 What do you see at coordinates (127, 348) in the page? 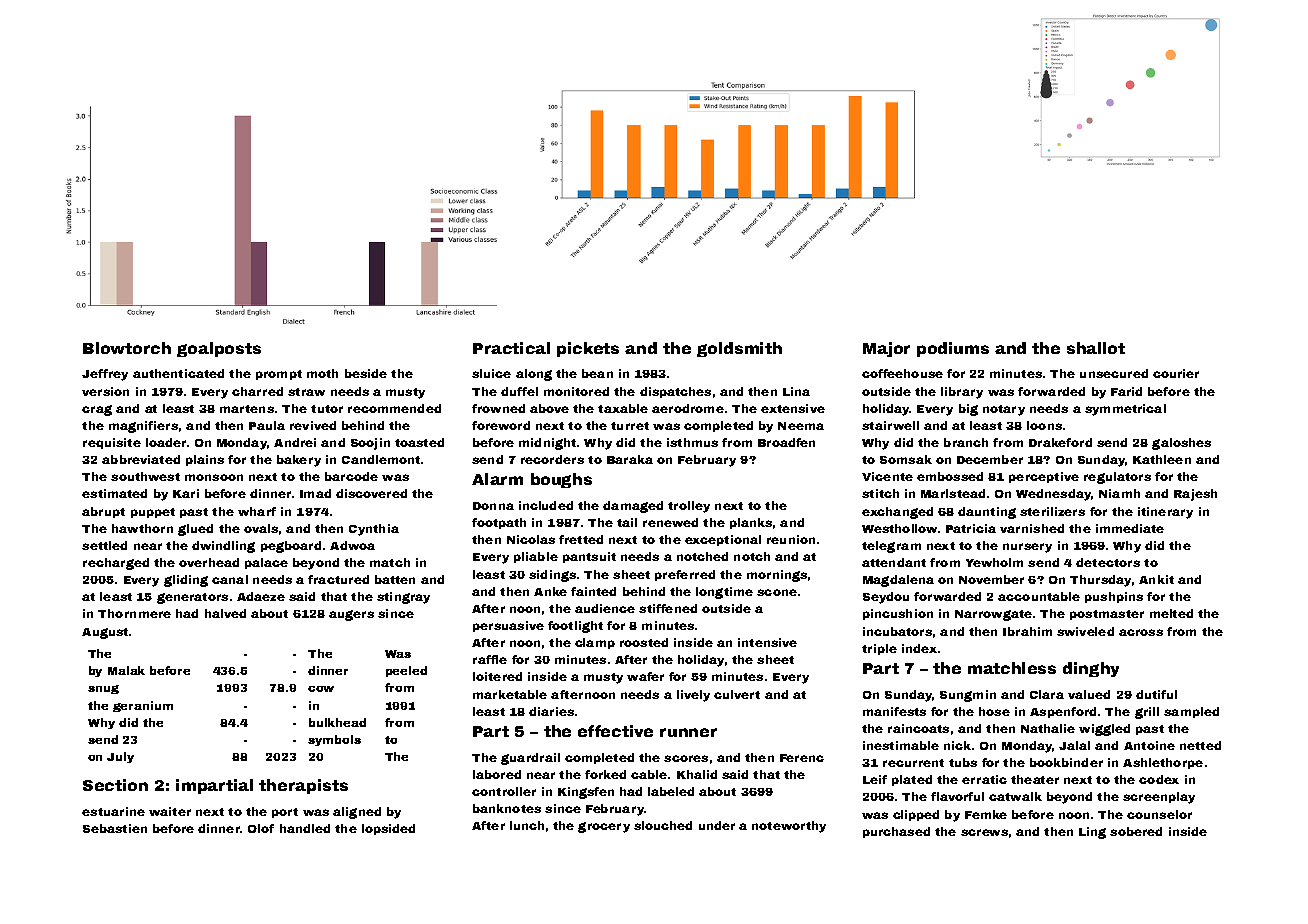
I see `Blowtorch` at bounding box center [127, 348].
